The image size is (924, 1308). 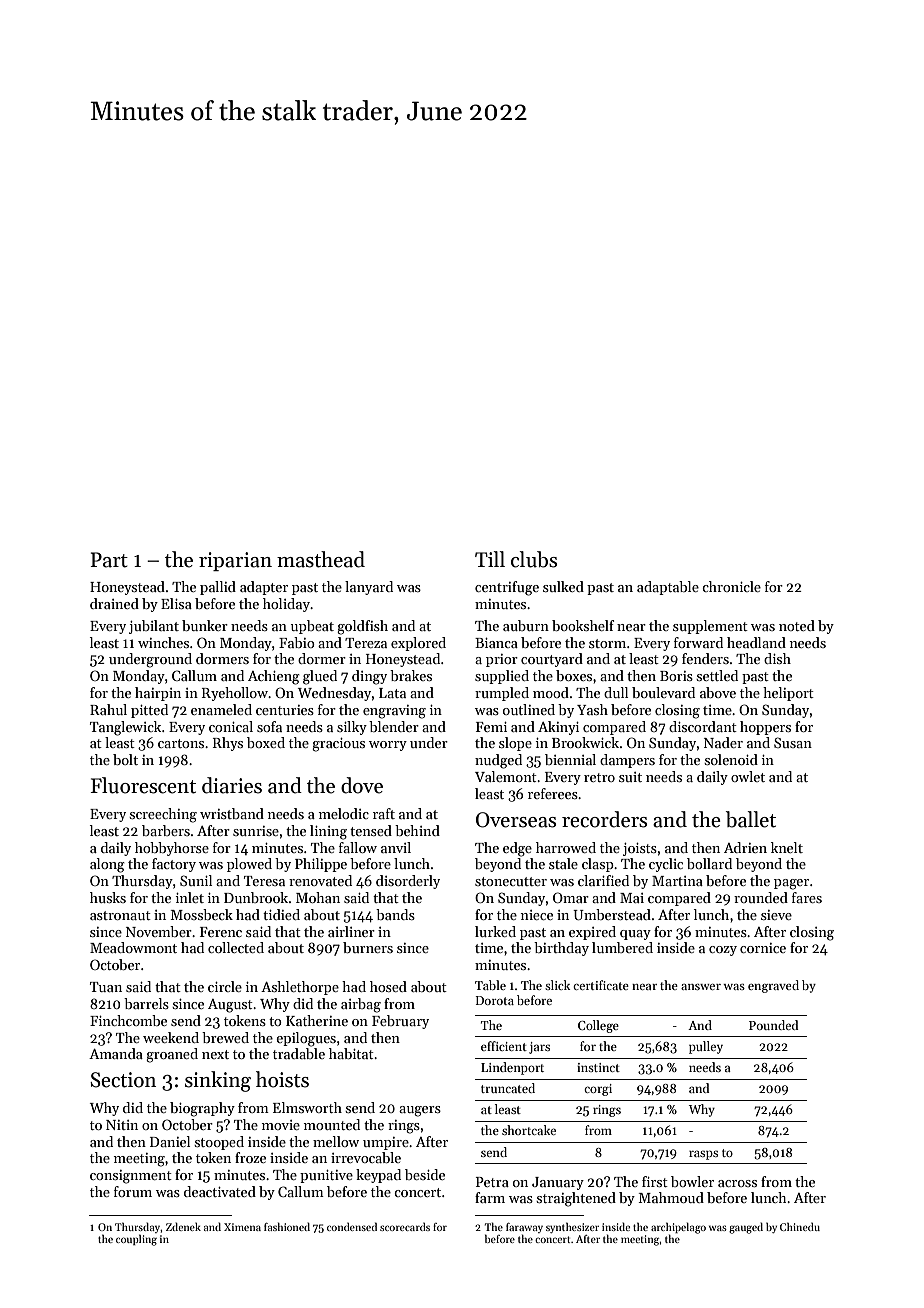 What do you see at coordinates (163, 642) in the screenshot?
I see `winches` at bounding box center [163, 642].
